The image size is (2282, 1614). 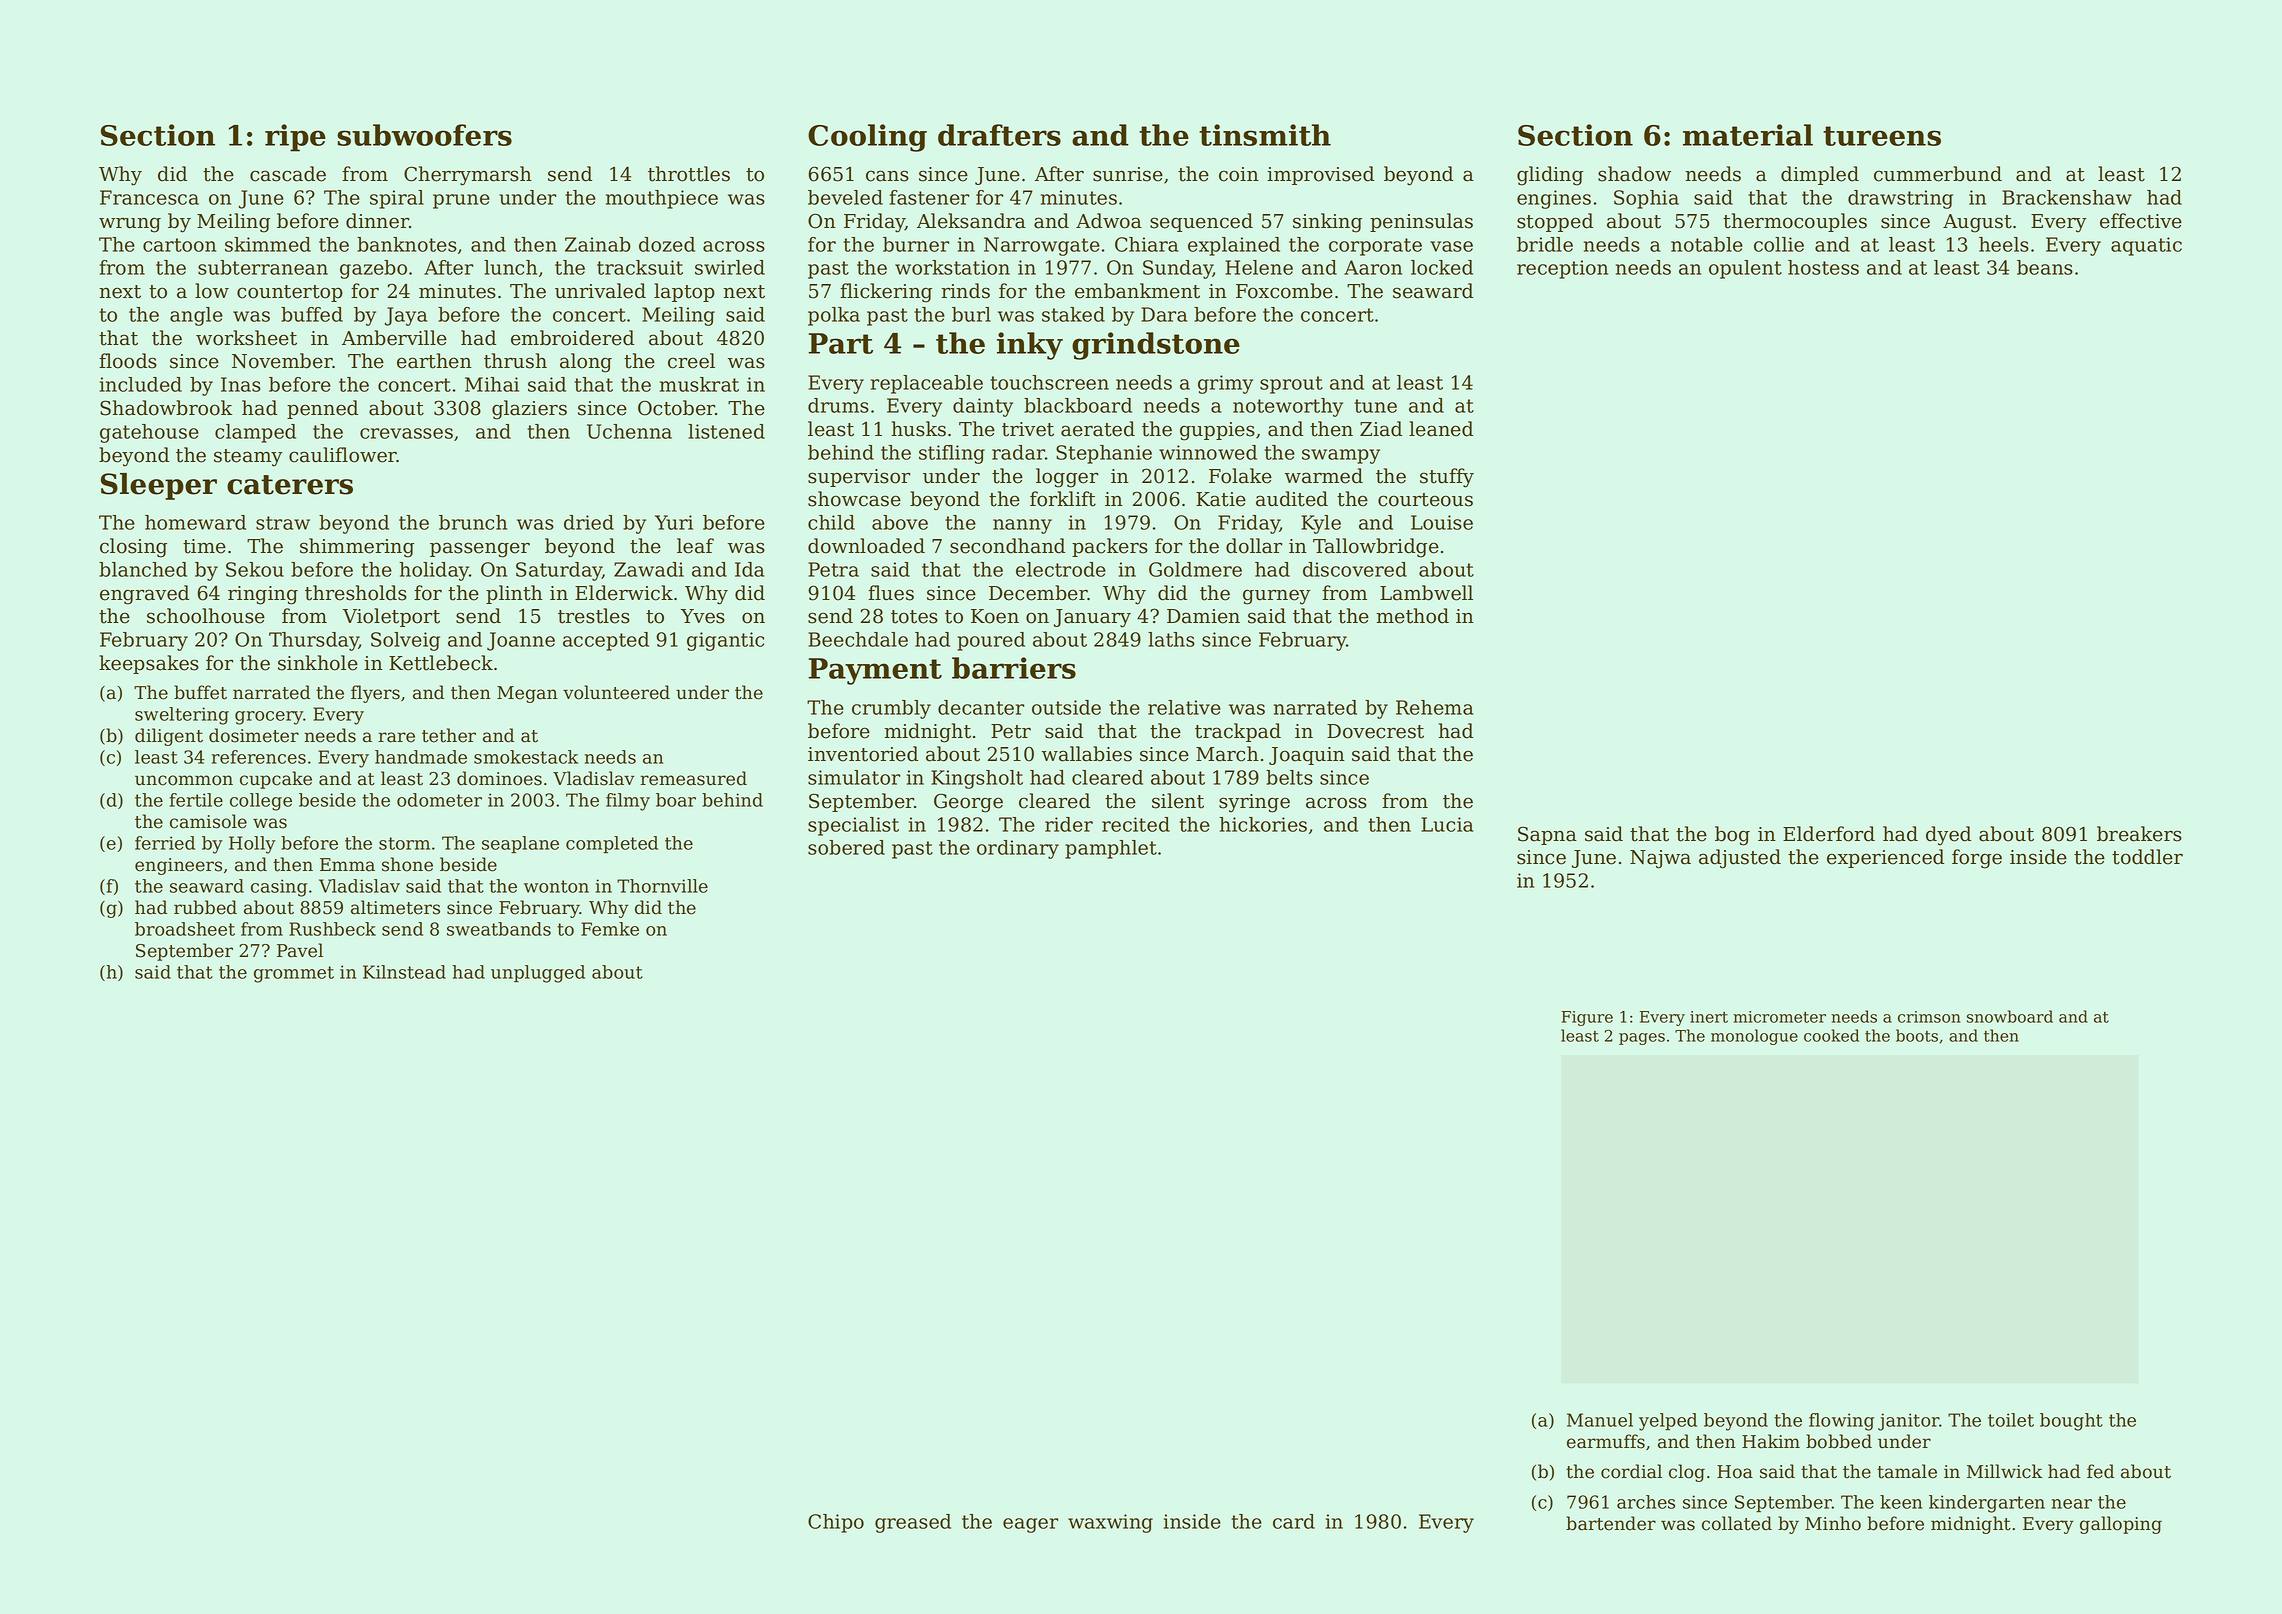 What do you see at coordinates (1917, 1035) in the screenshot?
I see `boots` at bounding box center [1917, 1035].
